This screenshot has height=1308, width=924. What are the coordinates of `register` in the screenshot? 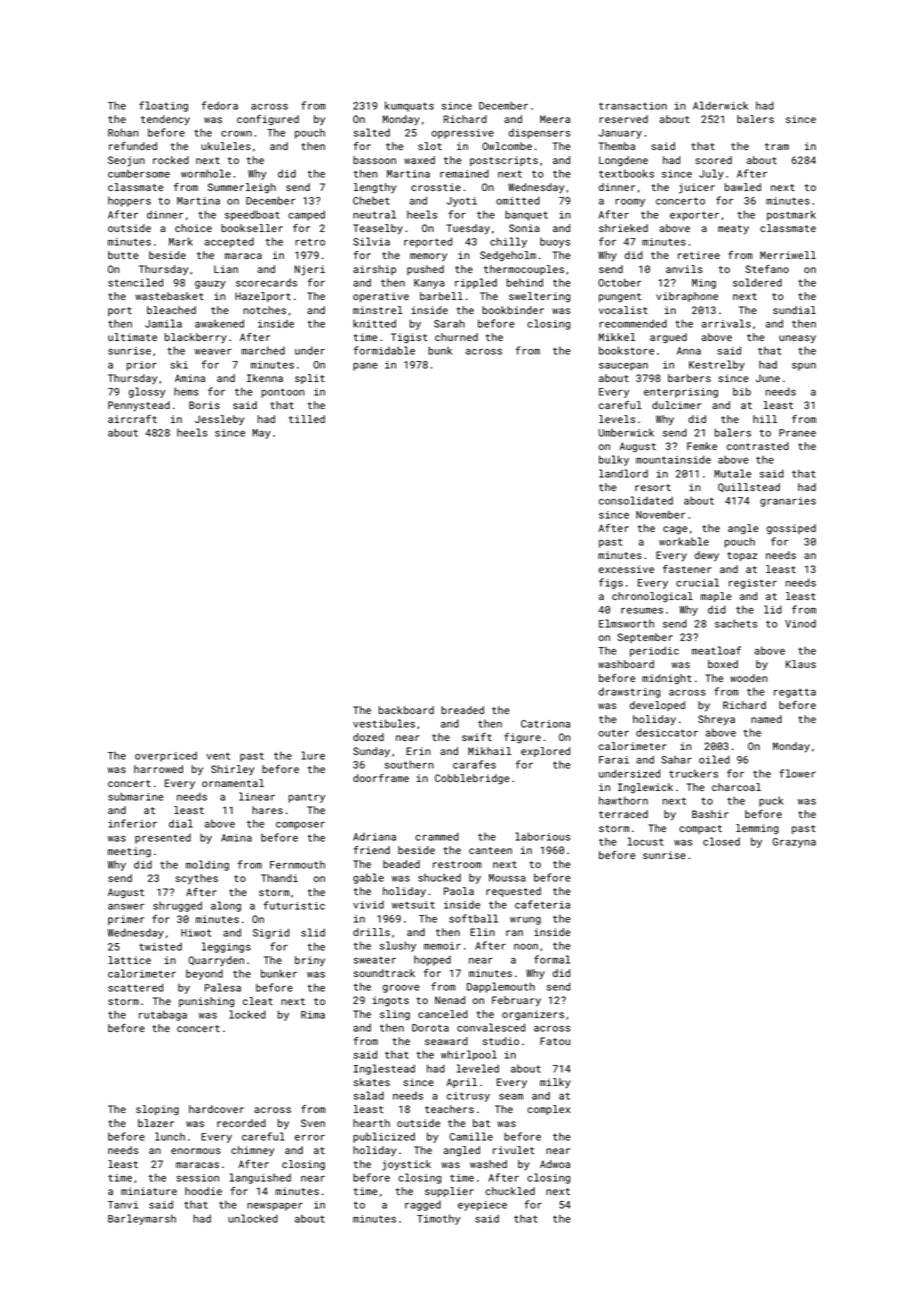 It's located at (753, 584).
